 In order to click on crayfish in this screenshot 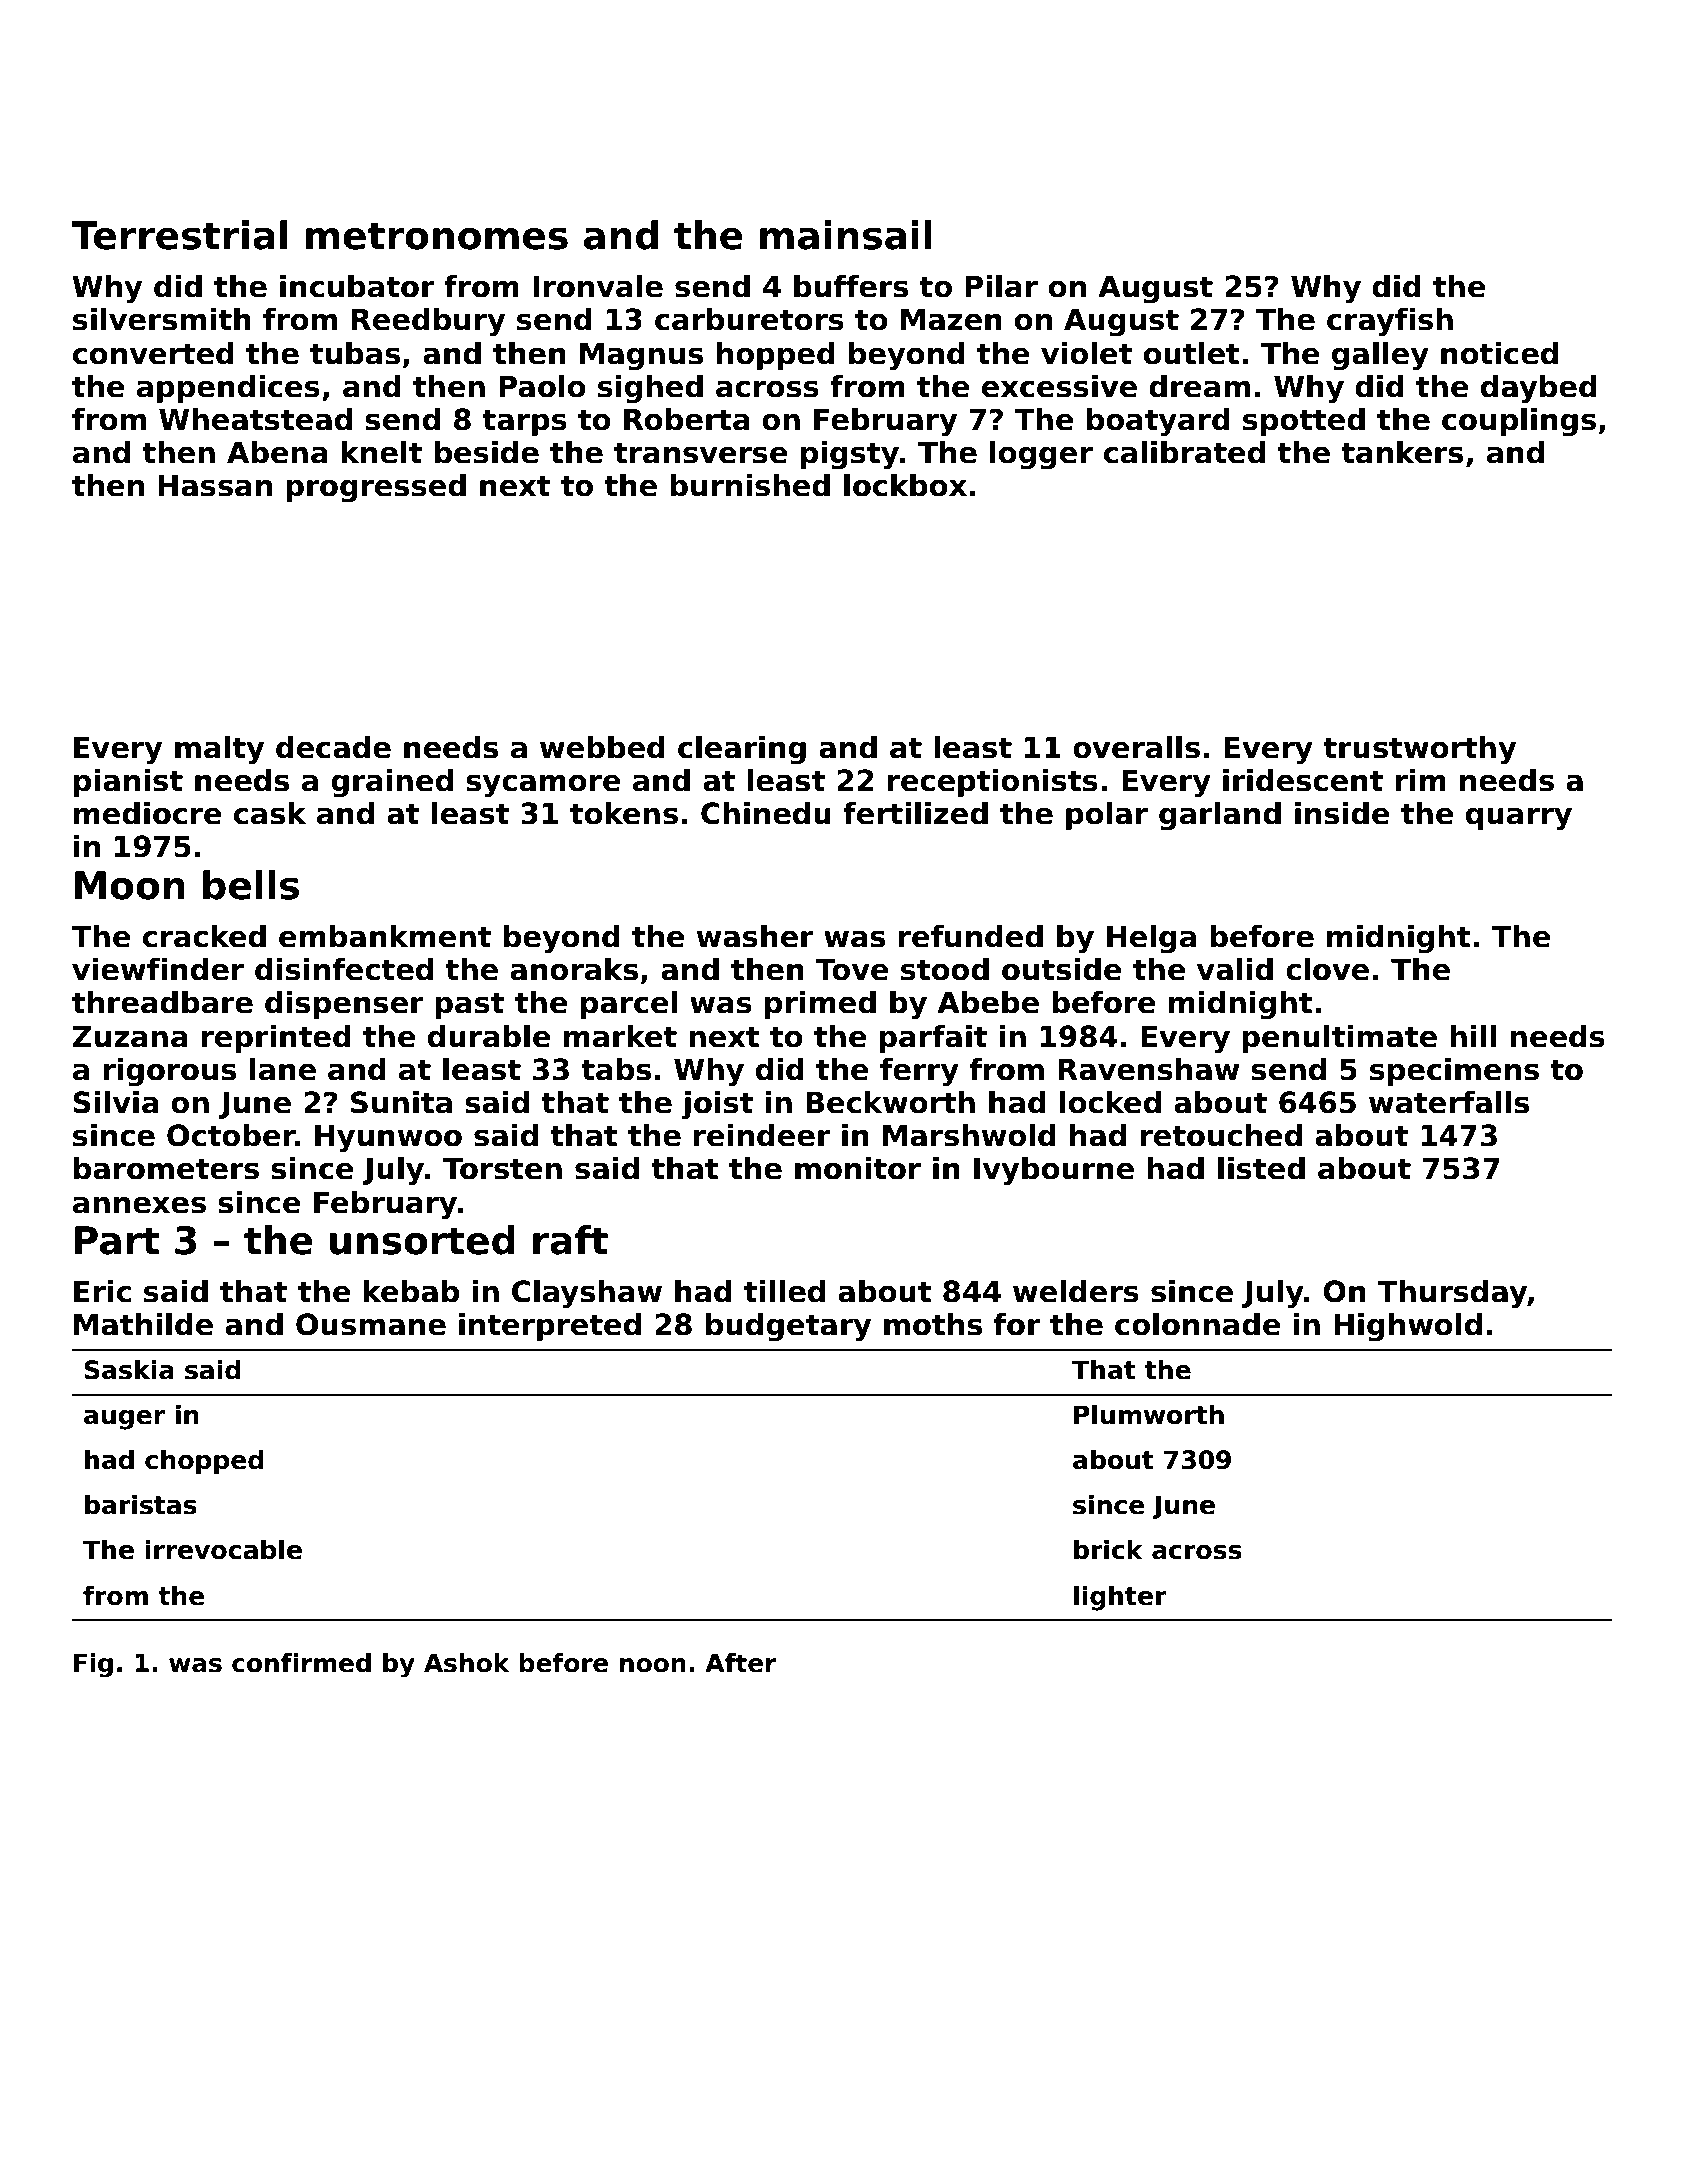, I will do `click(1390, 322)`.
